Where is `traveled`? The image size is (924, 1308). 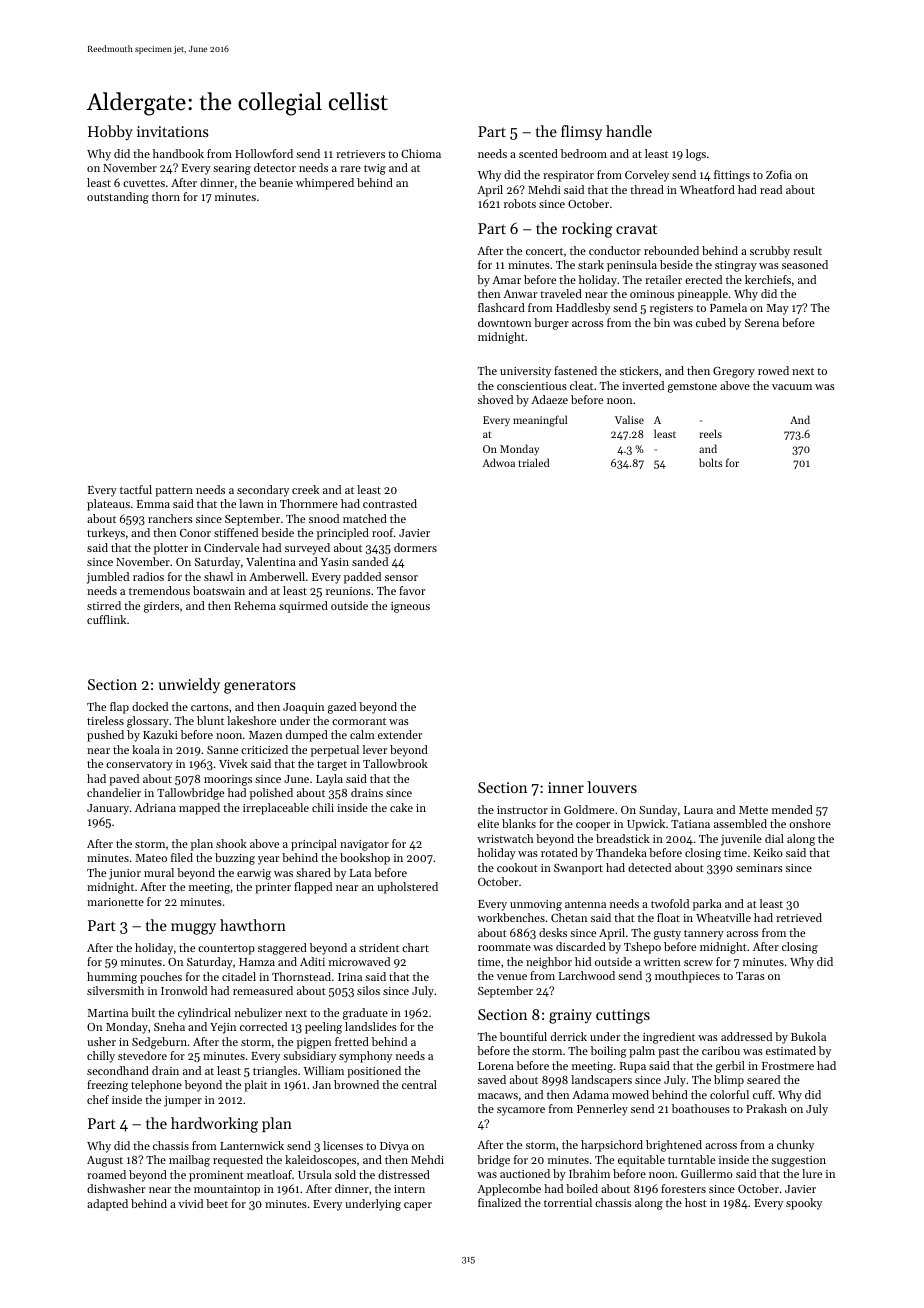 traveled is located at coordinates (561, 293).
